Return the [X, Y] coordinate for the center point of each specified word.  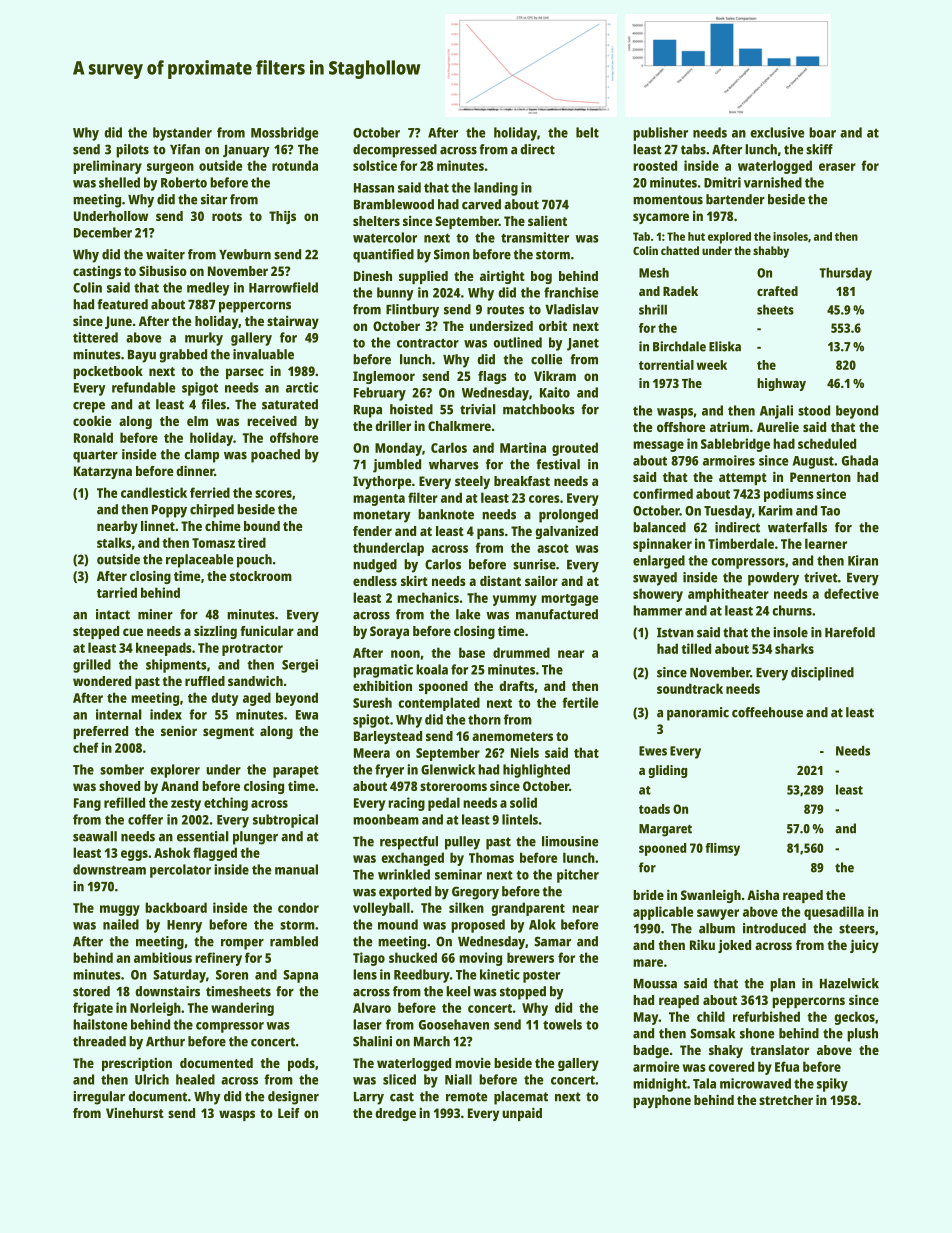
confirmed [663, 493]
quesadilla [834, 913]
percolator [180, 871]
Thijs [282, 217]
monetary [382, 516]
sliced [399, 1079]
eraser [837, 167]
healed [195, 1079]
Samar [552, 941]
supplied [423, 277]
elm [197, 421]
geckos [854, 1018]
